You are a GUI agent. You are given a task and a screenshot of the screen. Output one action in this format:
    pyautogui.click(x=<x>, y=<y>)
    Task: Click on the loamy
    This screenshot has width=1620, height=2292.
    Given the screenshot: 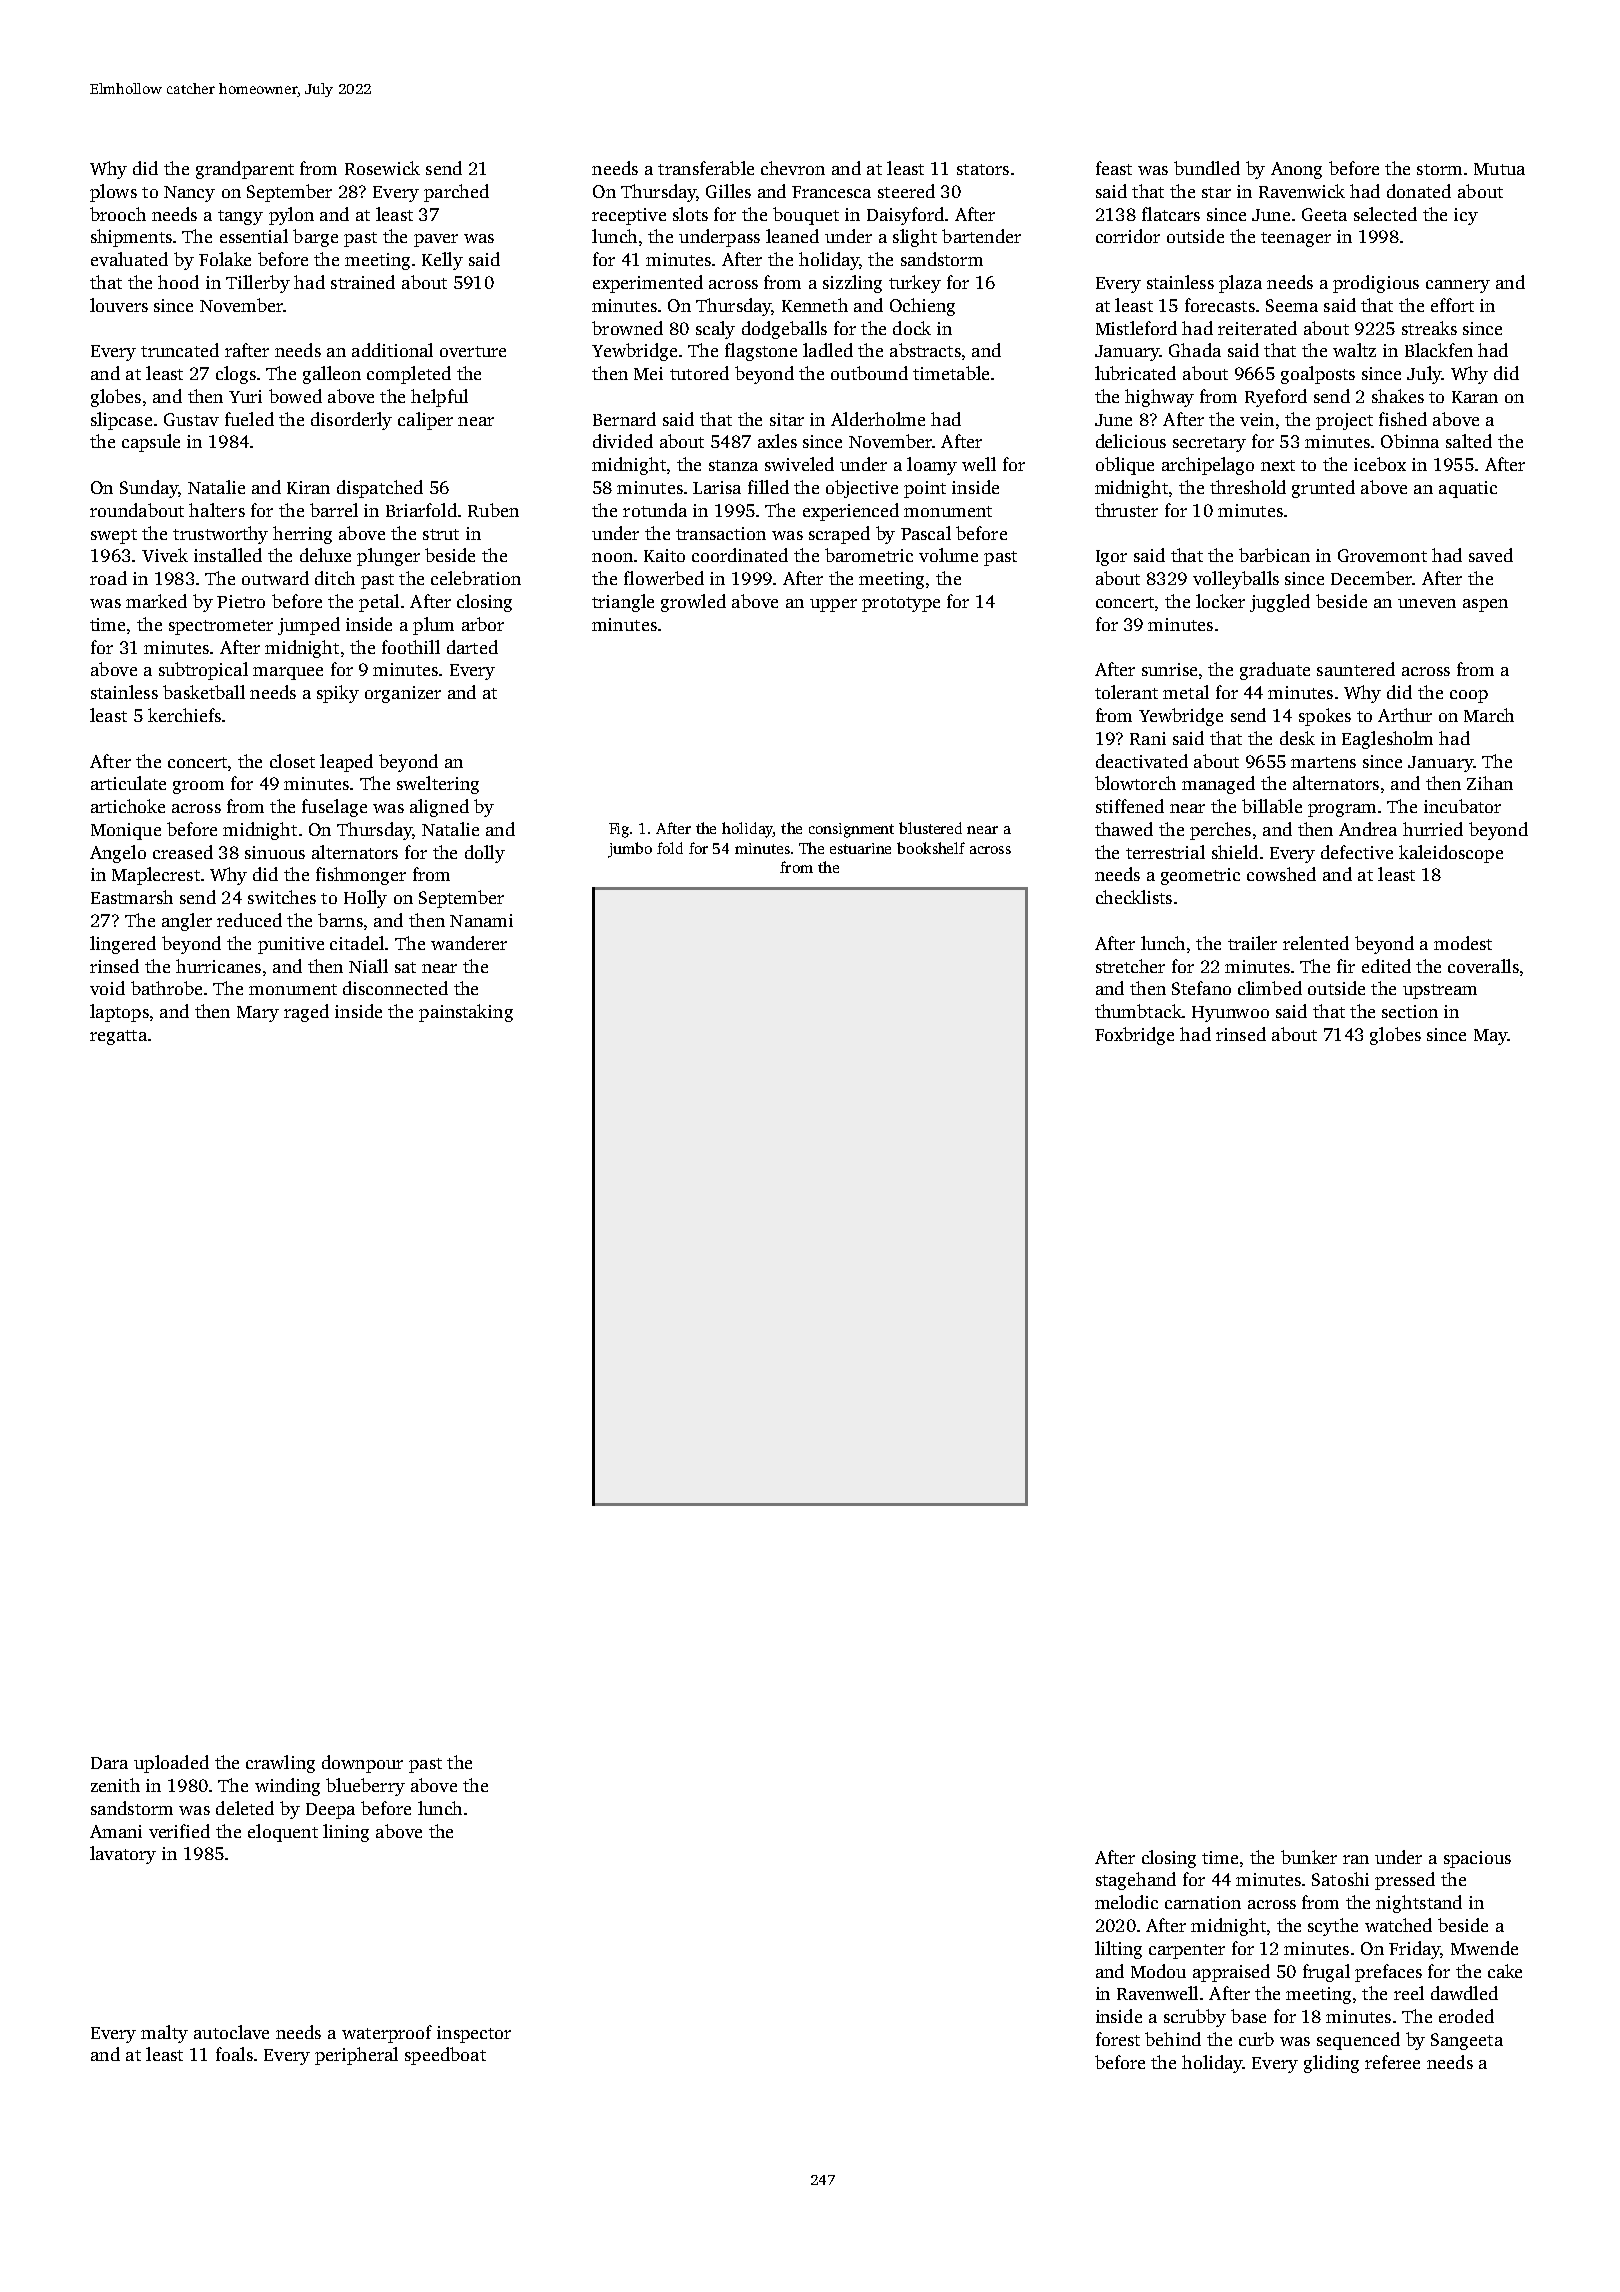 What is the action you would take?
    pyautogui.click(x=932, y=466)
